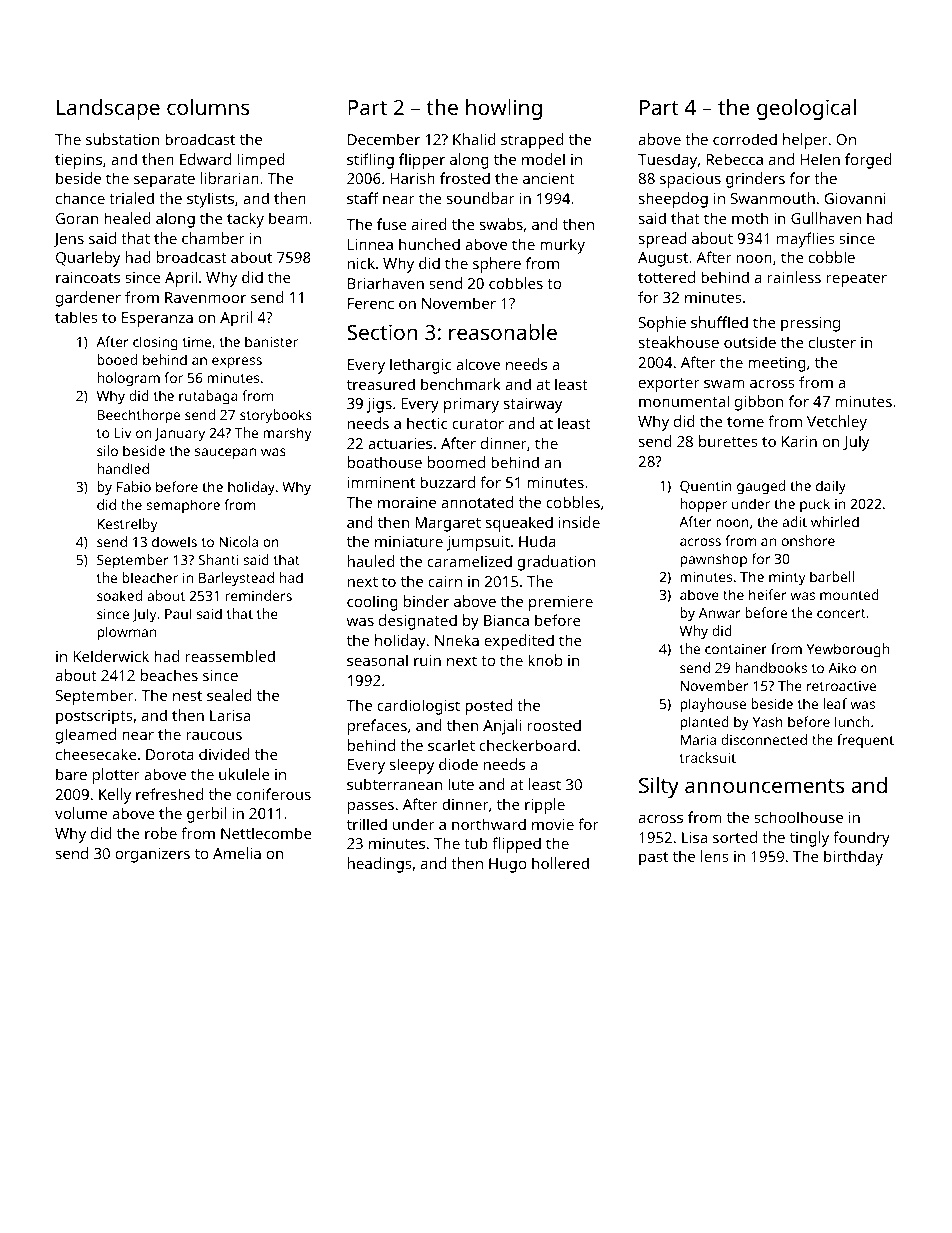 The width and height of the page is (952, 1233). Describe the element at coordinates (107, 450) in the page. I see `silo` at that location.
